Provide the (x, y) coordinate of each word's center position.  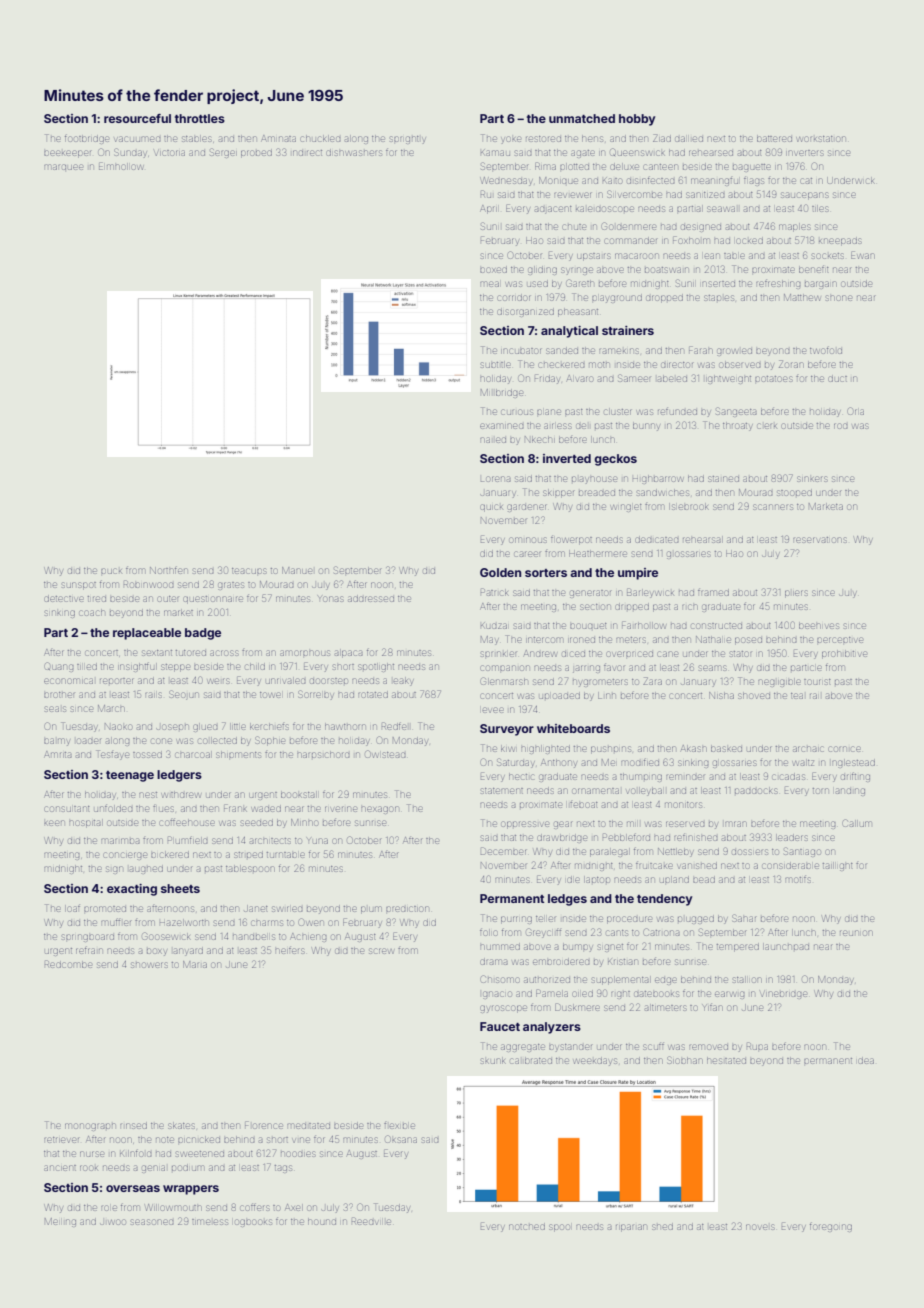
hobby (637, 120)
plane (549, 412)
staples (719, 298)
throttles (200, 118)
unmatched (582, 118)
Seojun (184, 695)
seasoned (152, 1222)
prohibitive (844, 654)
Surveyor (507, 730)
